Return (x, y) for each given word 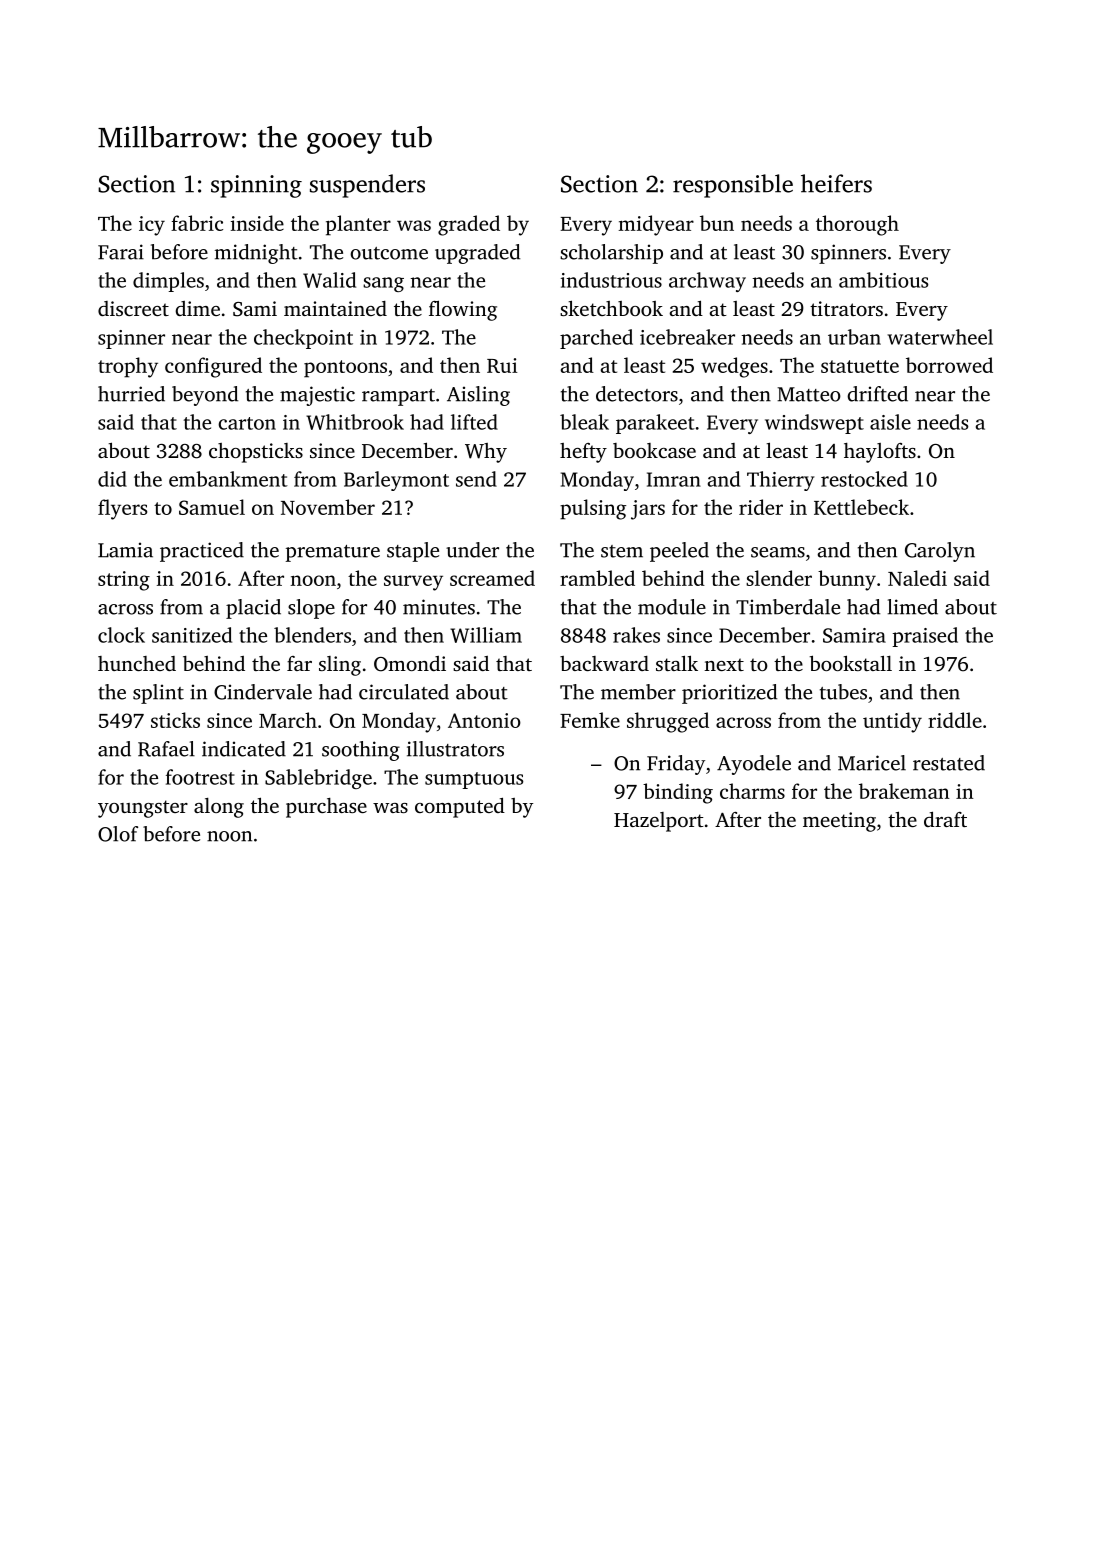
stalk (677, 663)
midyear (656, 225)
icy (152, 226)
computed (460, 807)
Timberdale (788, 607)
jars (648, 510)
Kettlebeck (861, 507)
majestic (317, 396)
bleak (584, 422)
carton (247, 423)
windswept (814, 424)
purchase (326, 808)
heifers (836, 183)
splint (158, 694)
